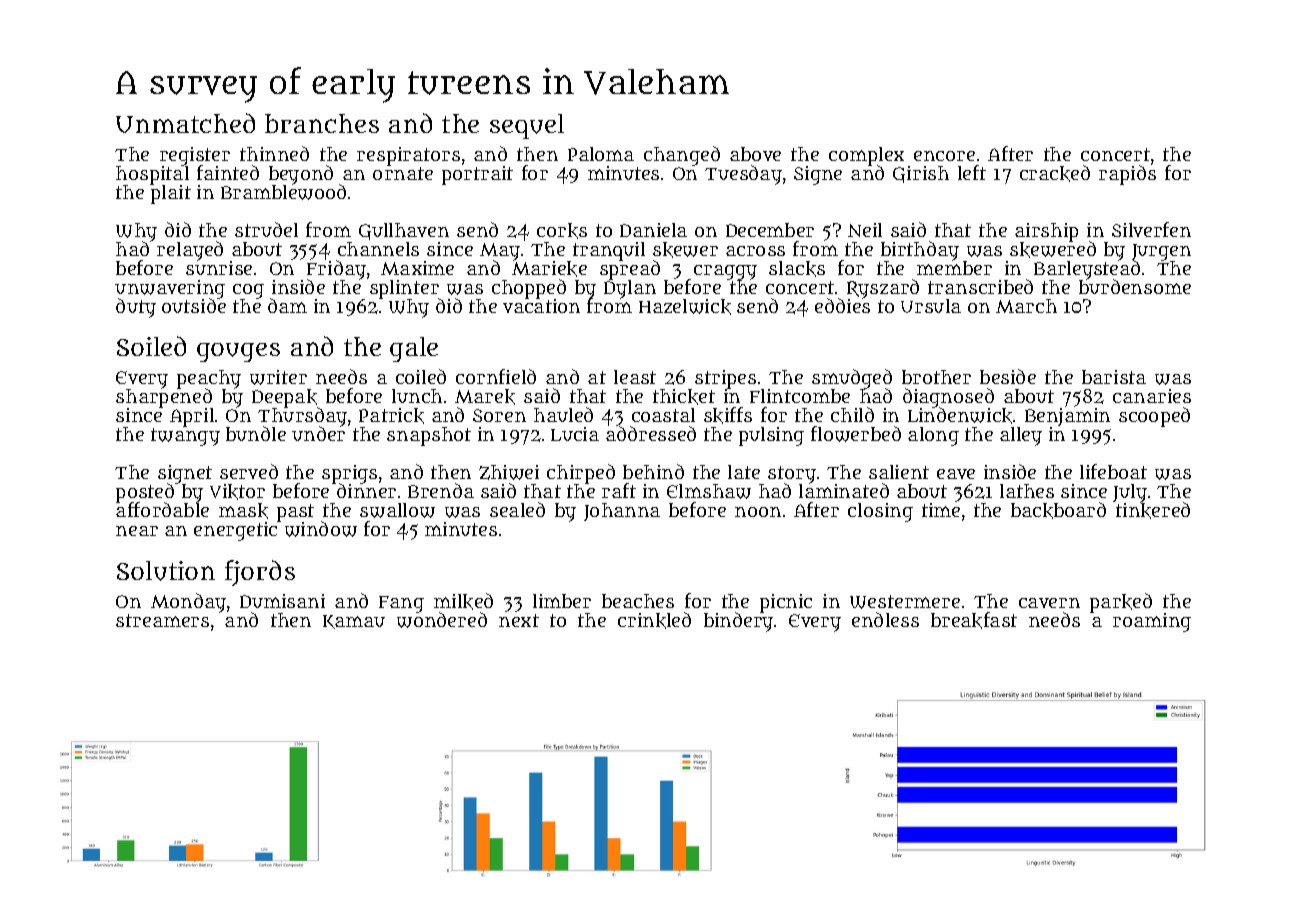 The width and height of the screenshot is (1308, 924). Describe the element at coordinates (282, 601) in the screenshot. I see `Dumisani` at that location.
